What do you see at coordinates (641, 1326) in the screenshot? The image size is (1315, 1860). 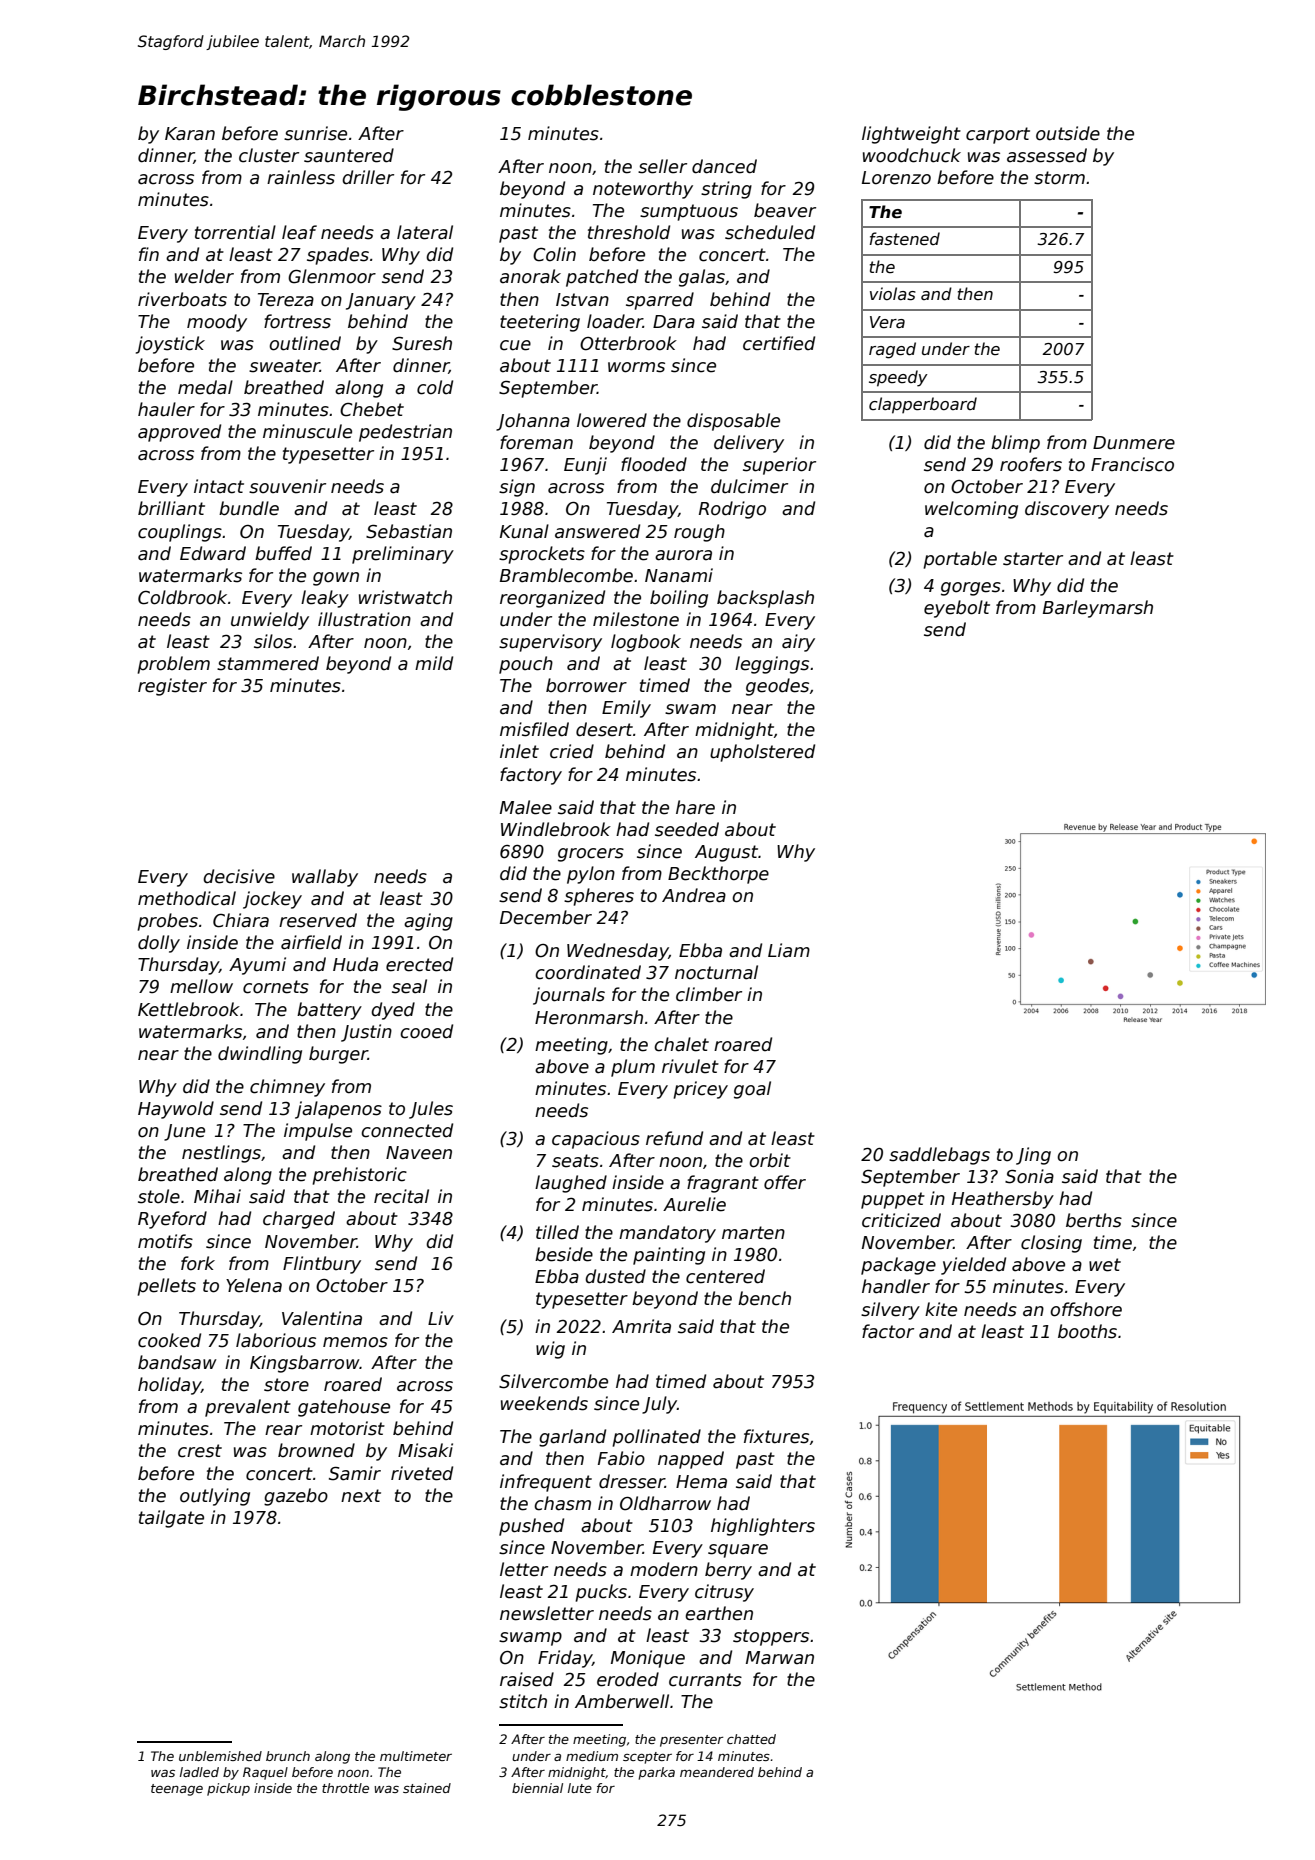 I see `Amrita` at bounding box center [641, 1326].
